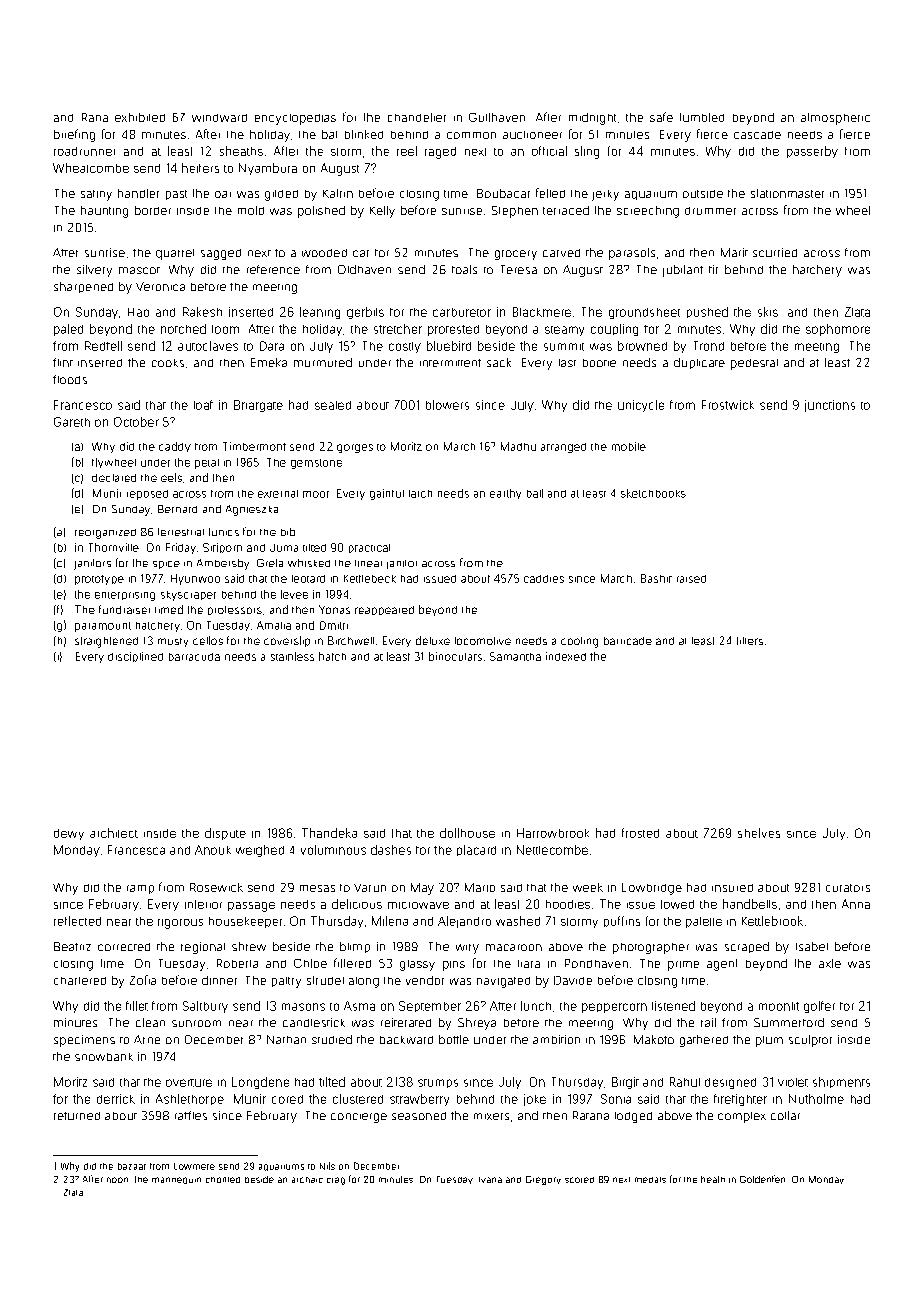  I want to click on Kelly, so click(382, 212).
